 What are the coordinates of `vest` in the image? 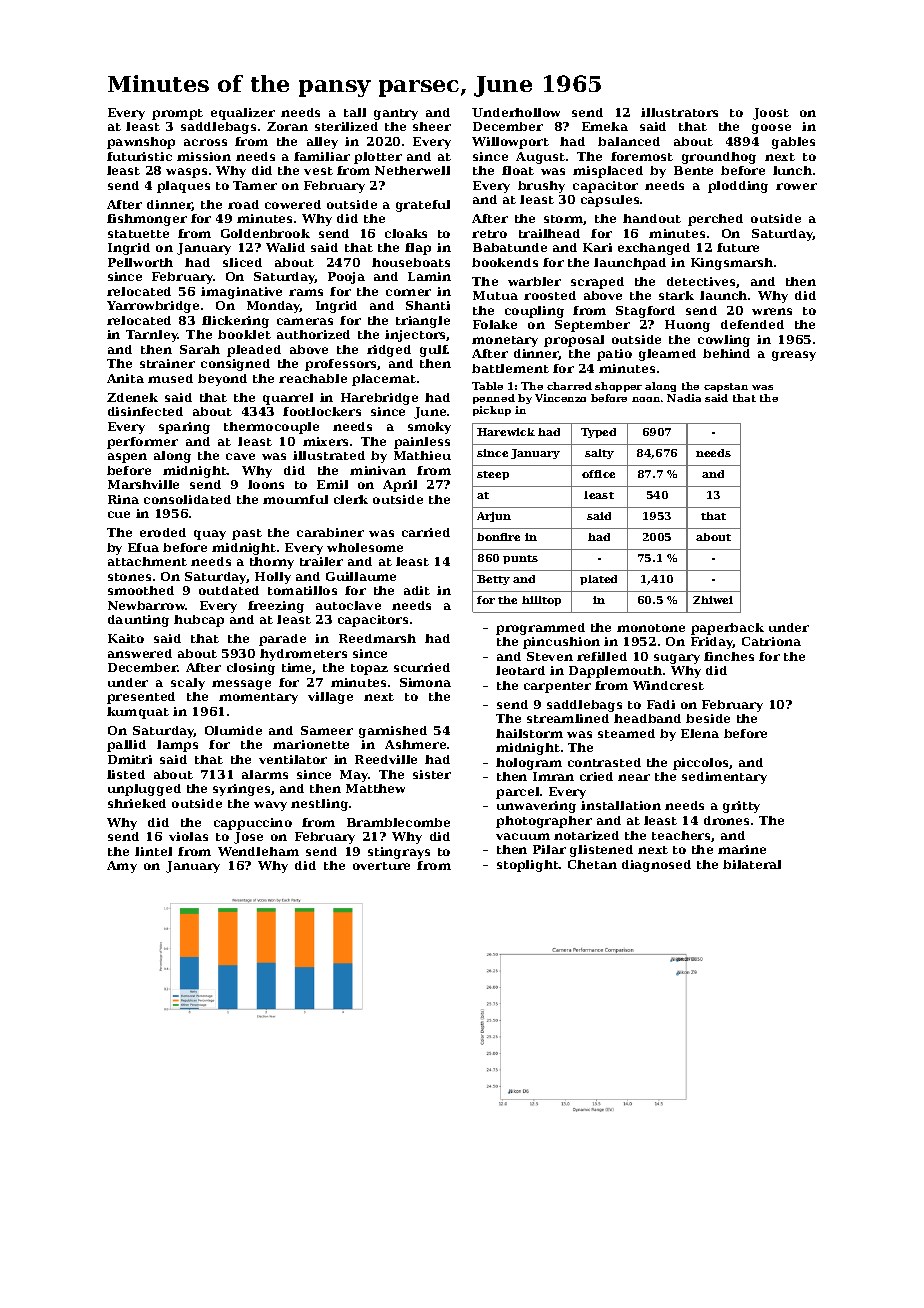 It's located at (318, 171).
